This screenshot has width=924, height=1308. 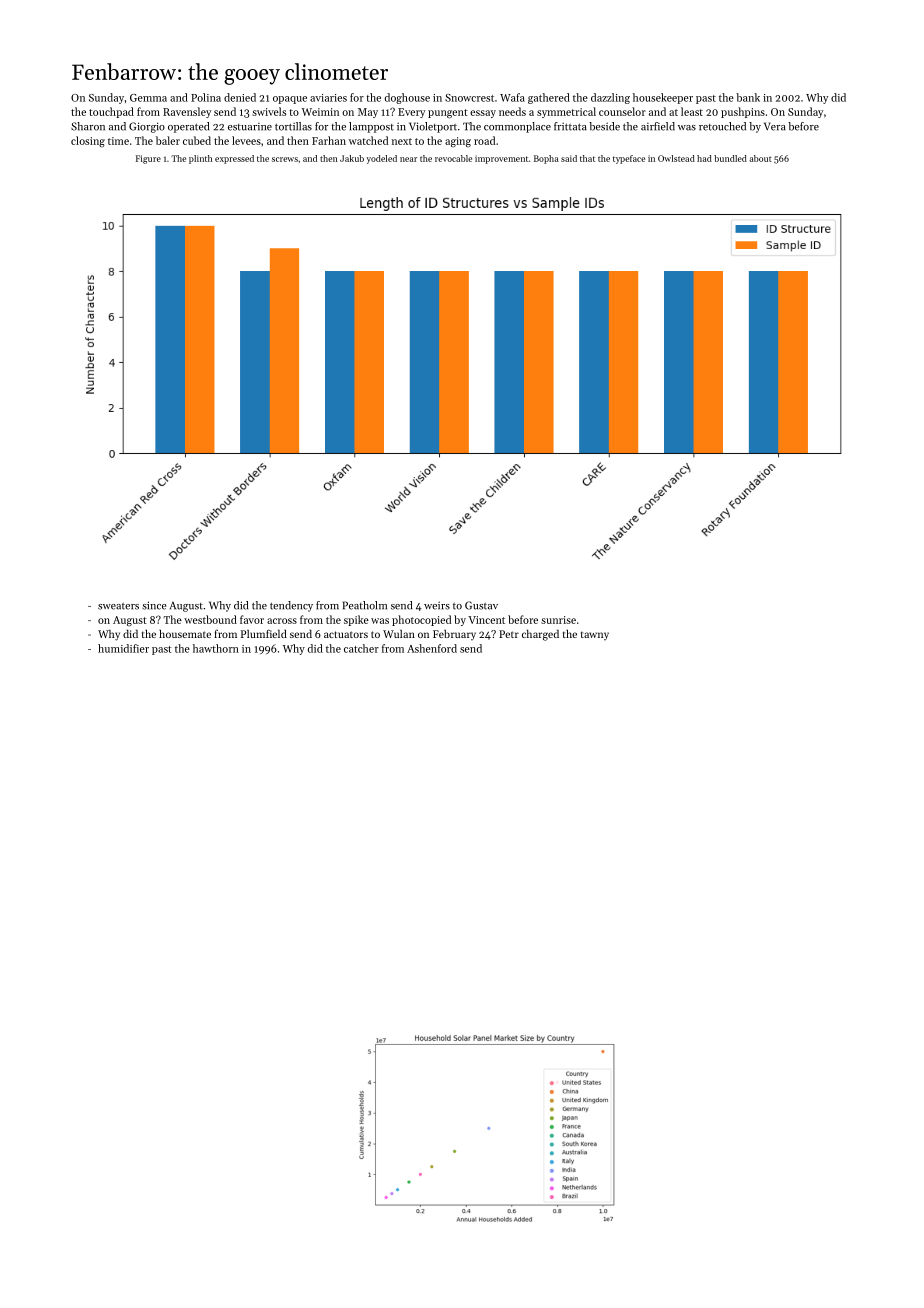 What do you see at coordinates (200, 159) in the screenshot?
I see `plinth` at bounding box center [200, 159].
